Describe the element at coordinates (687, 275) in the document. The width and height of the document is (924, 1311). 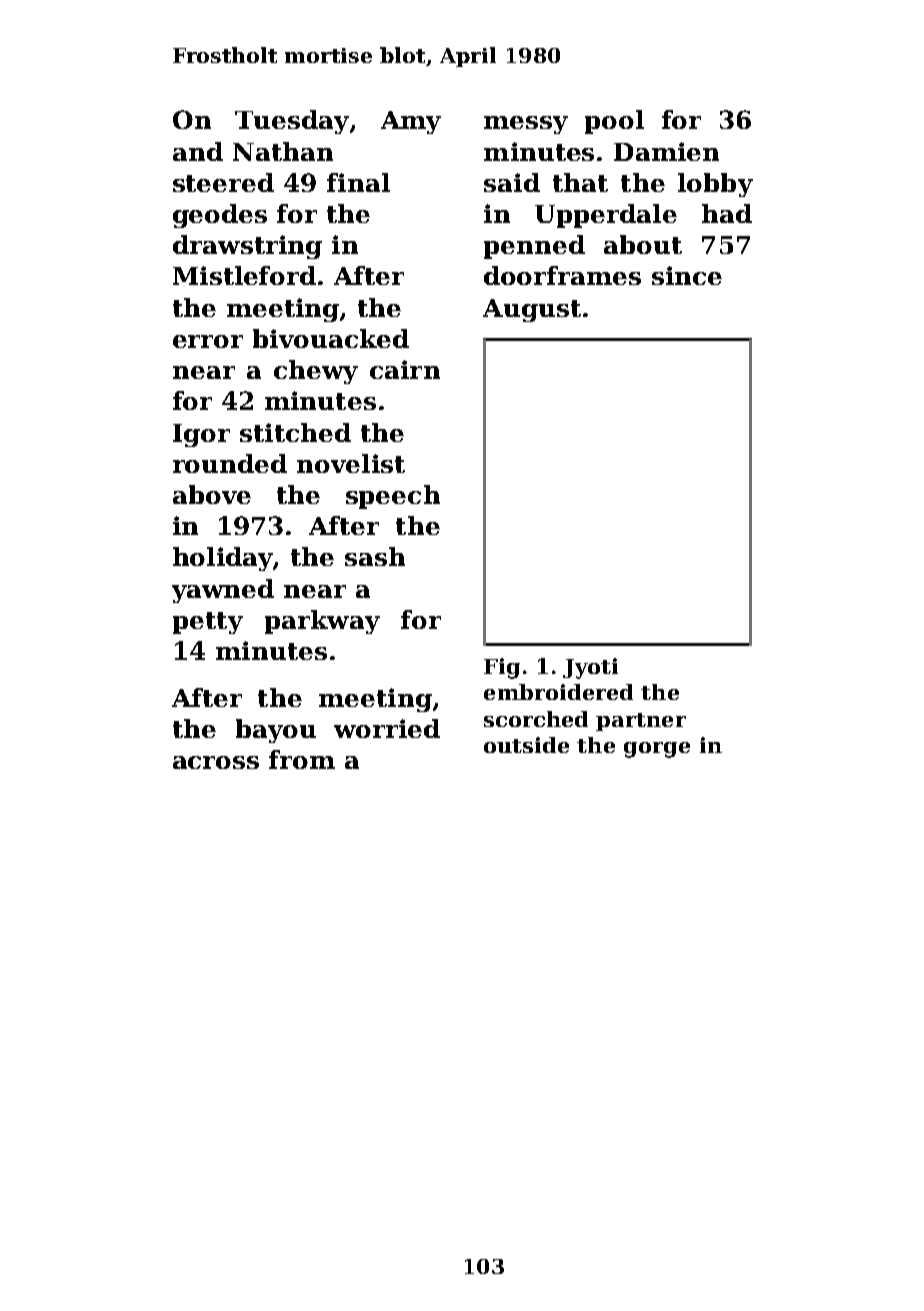
I see `since` at that location.
